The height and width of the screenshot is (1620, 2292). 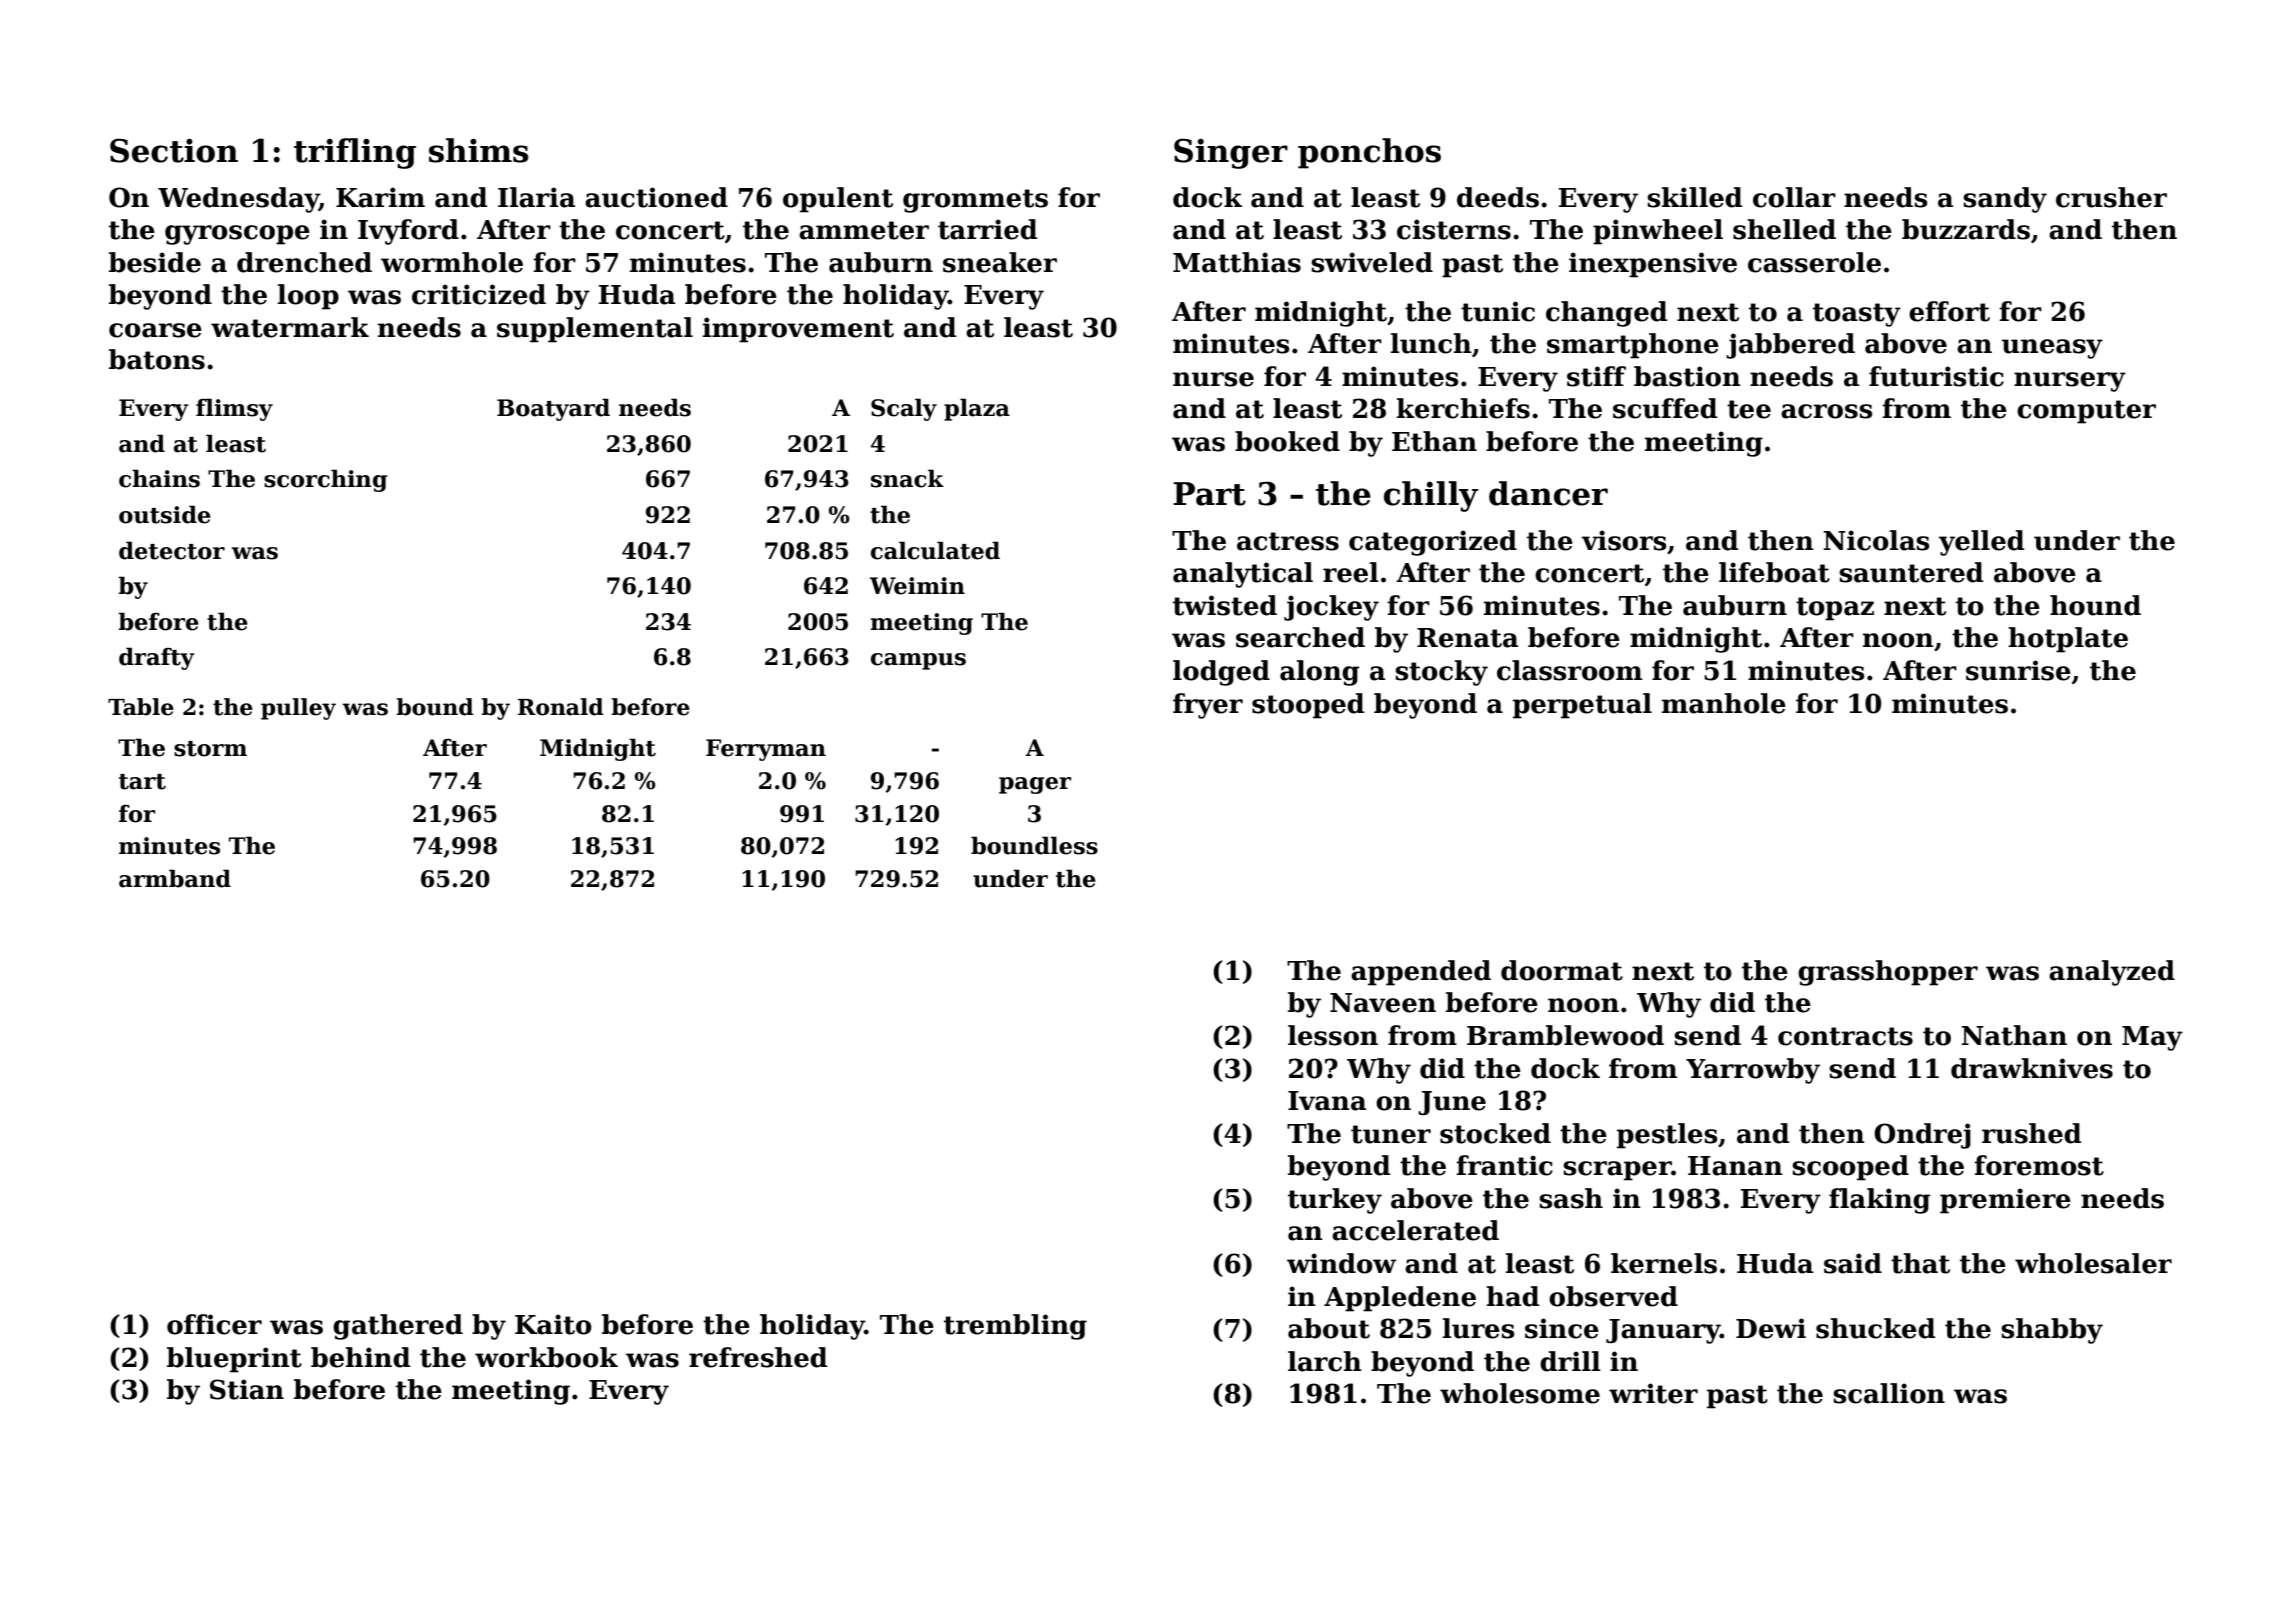 I want to click on doormat, so click(x=1562, y=970).
